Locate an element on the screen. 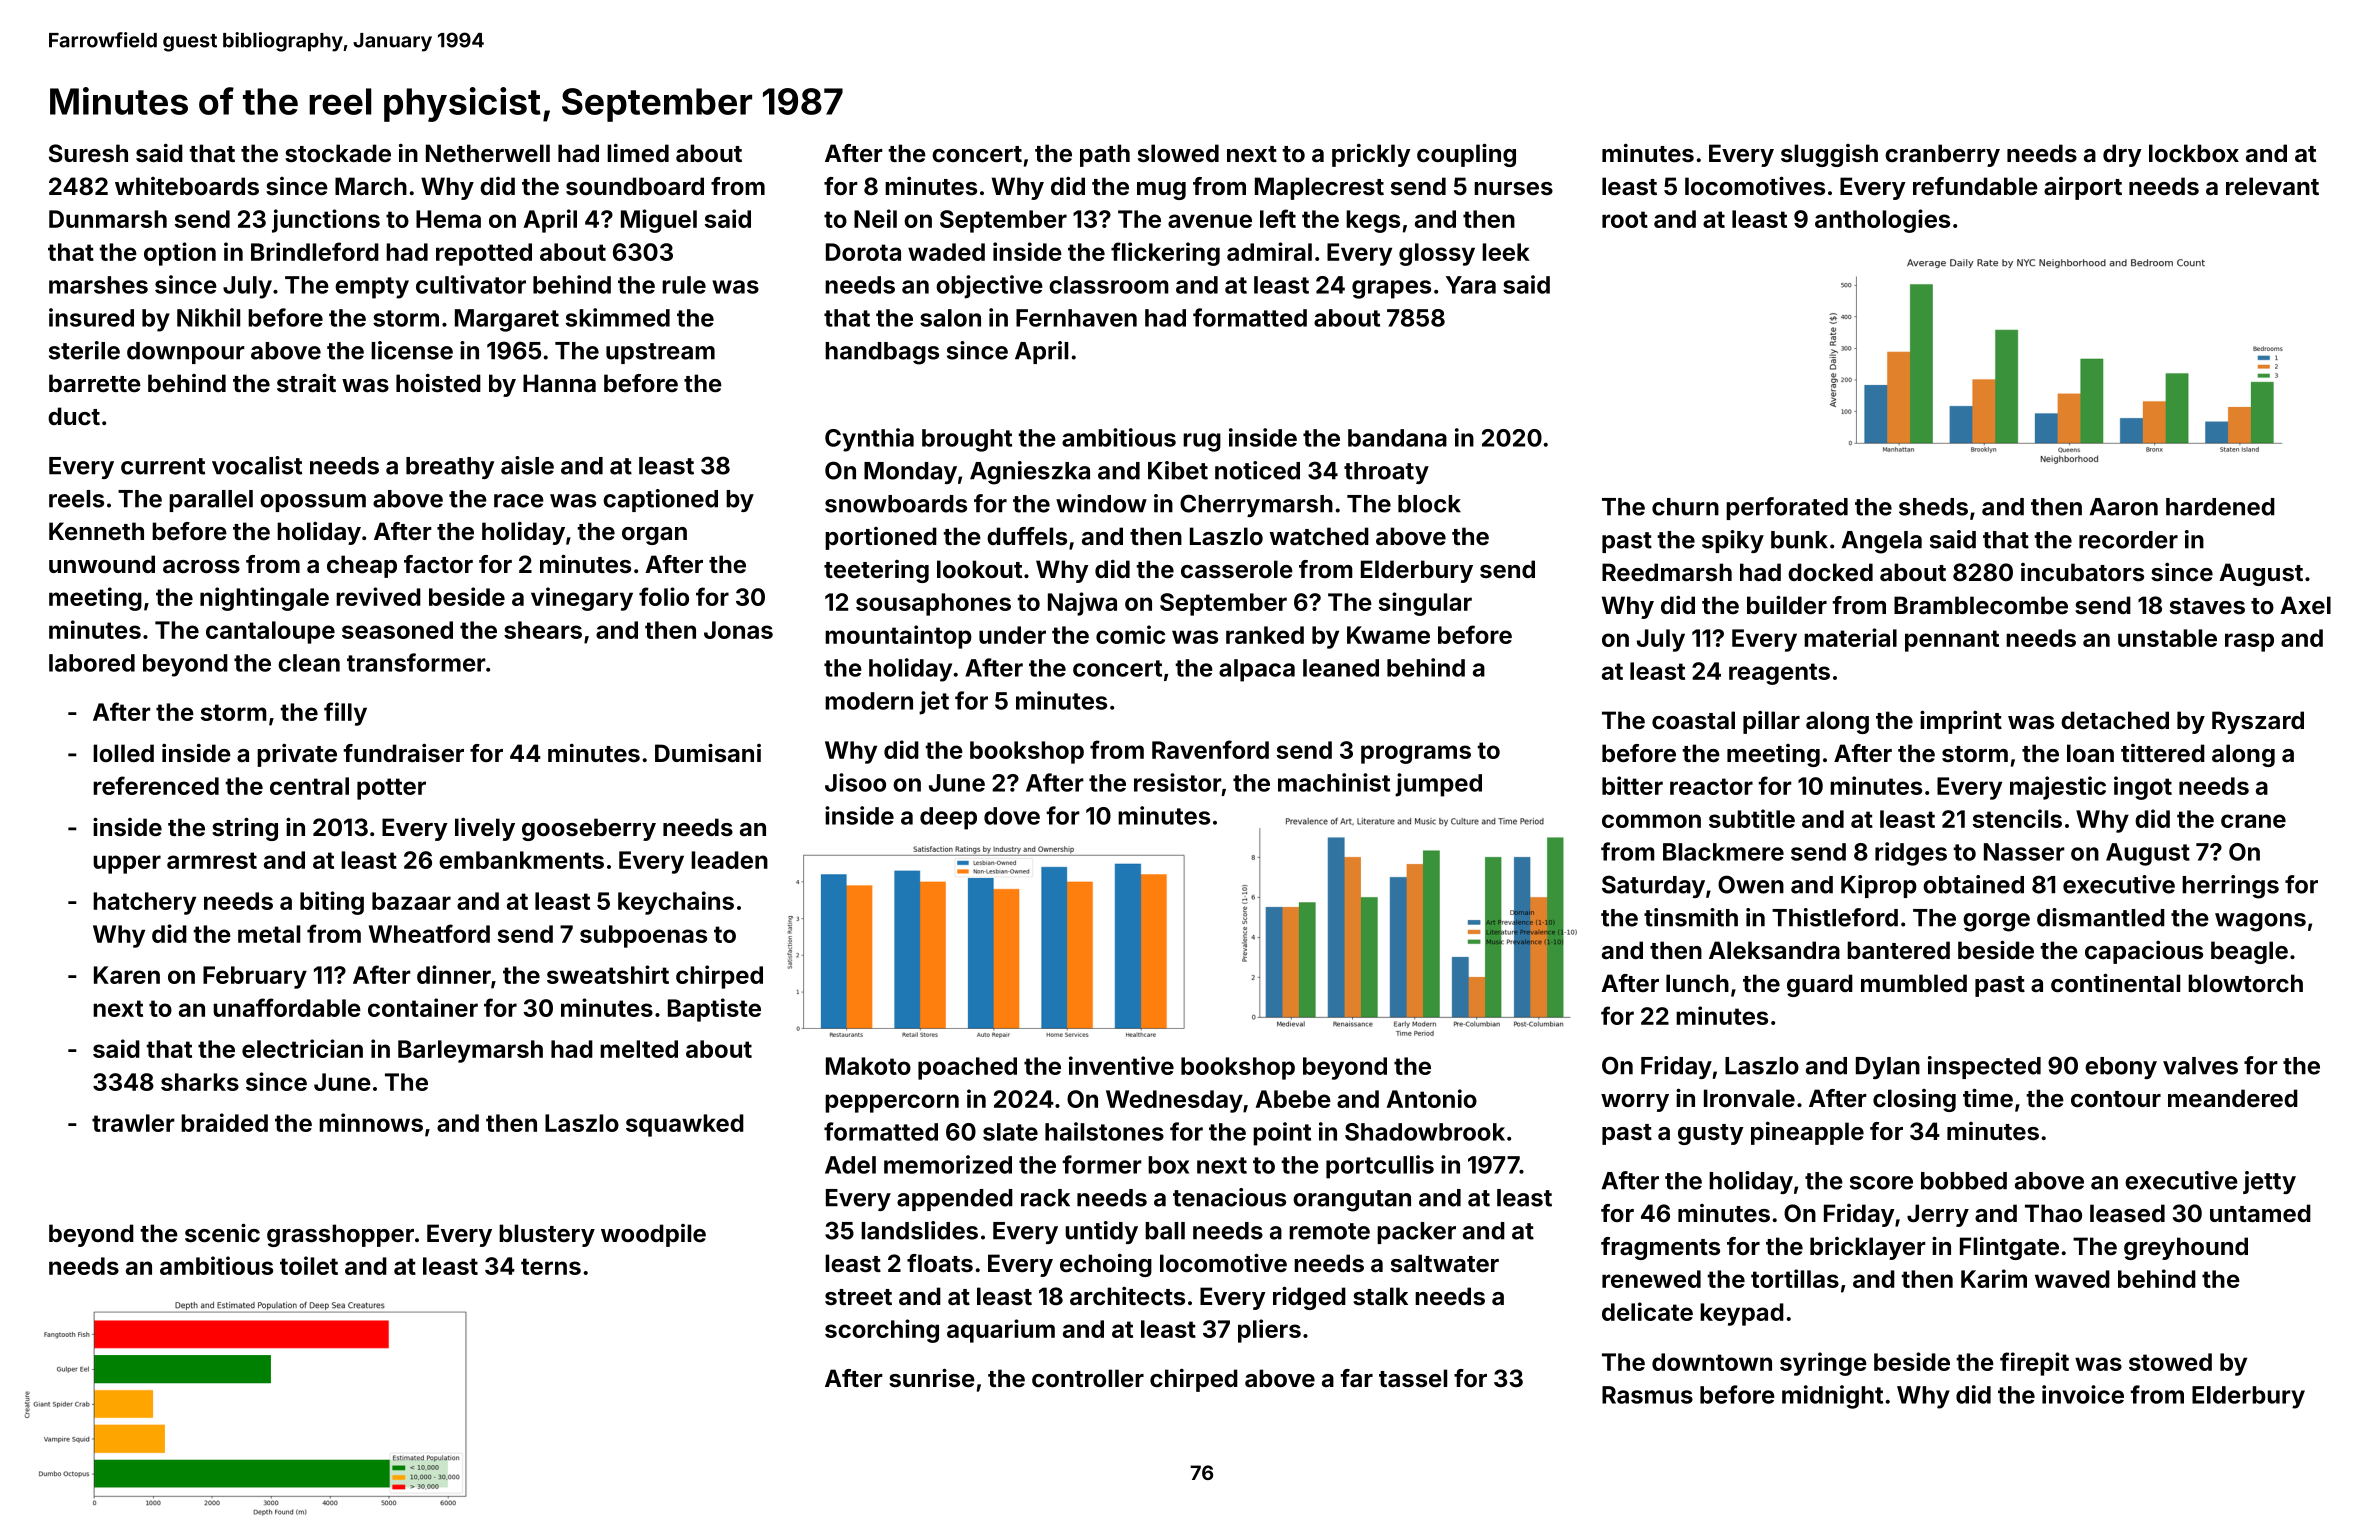 This screenshot has height=1540, width=2380. lockbox is located at coordinates (2194, 153).
